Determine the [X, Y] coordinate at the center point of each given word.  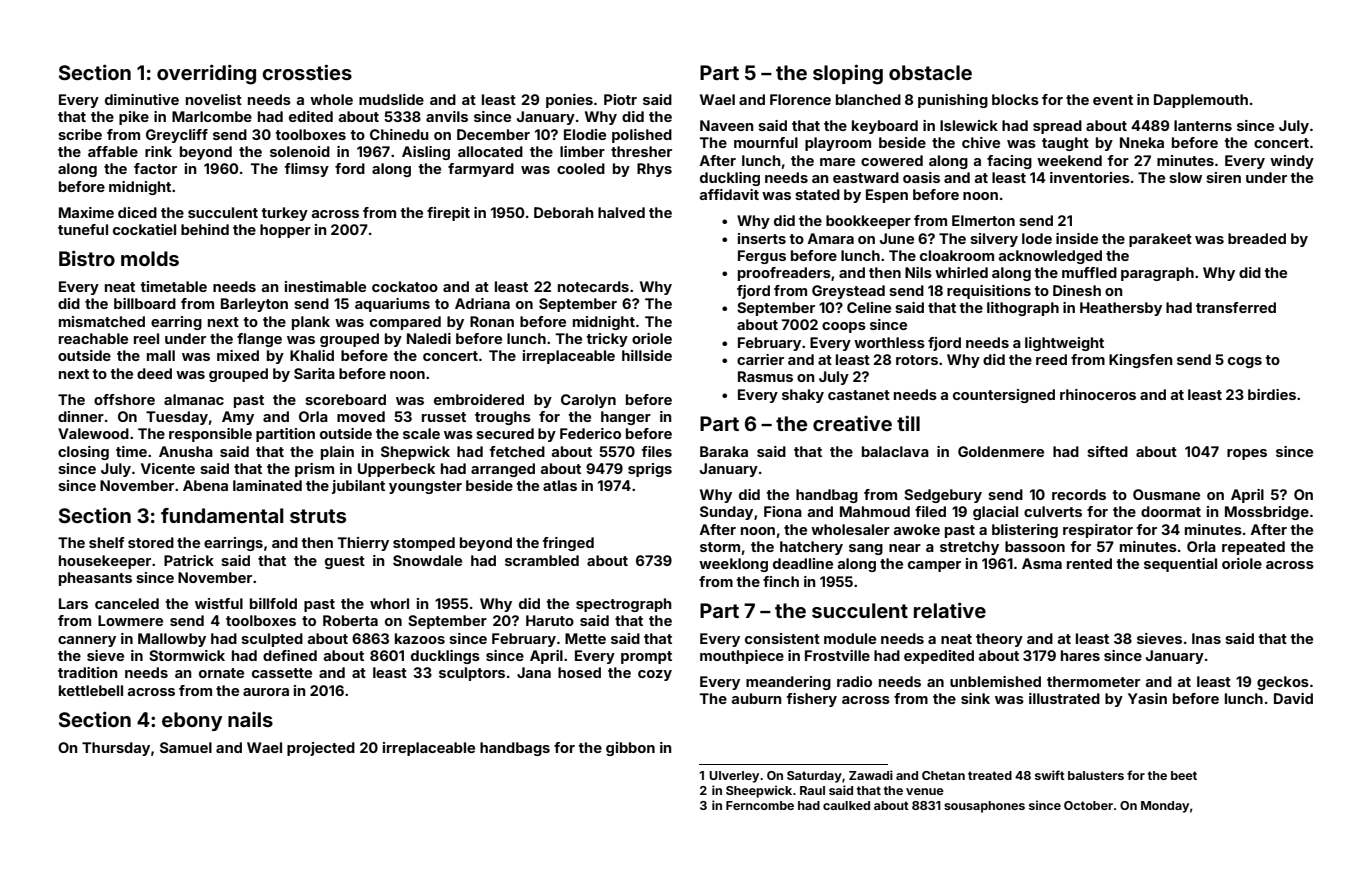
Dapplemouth [1201, 101]
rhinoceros [1098, 394]
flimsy [306, 170]
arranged [503, 470]
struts [318, 516]
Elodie [585, 134]
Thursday [116, 749]
